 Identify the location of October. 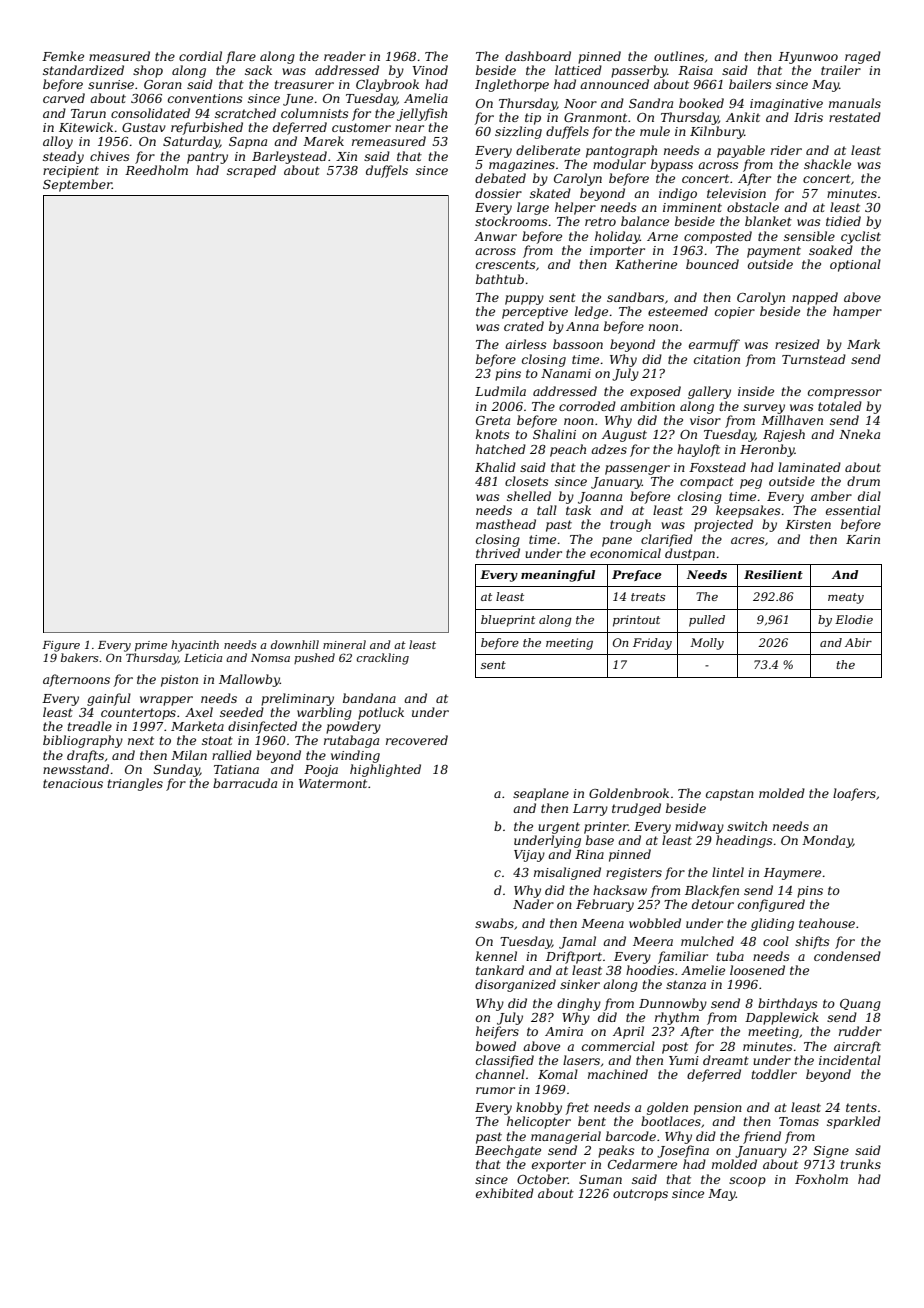
(542, 1179).
